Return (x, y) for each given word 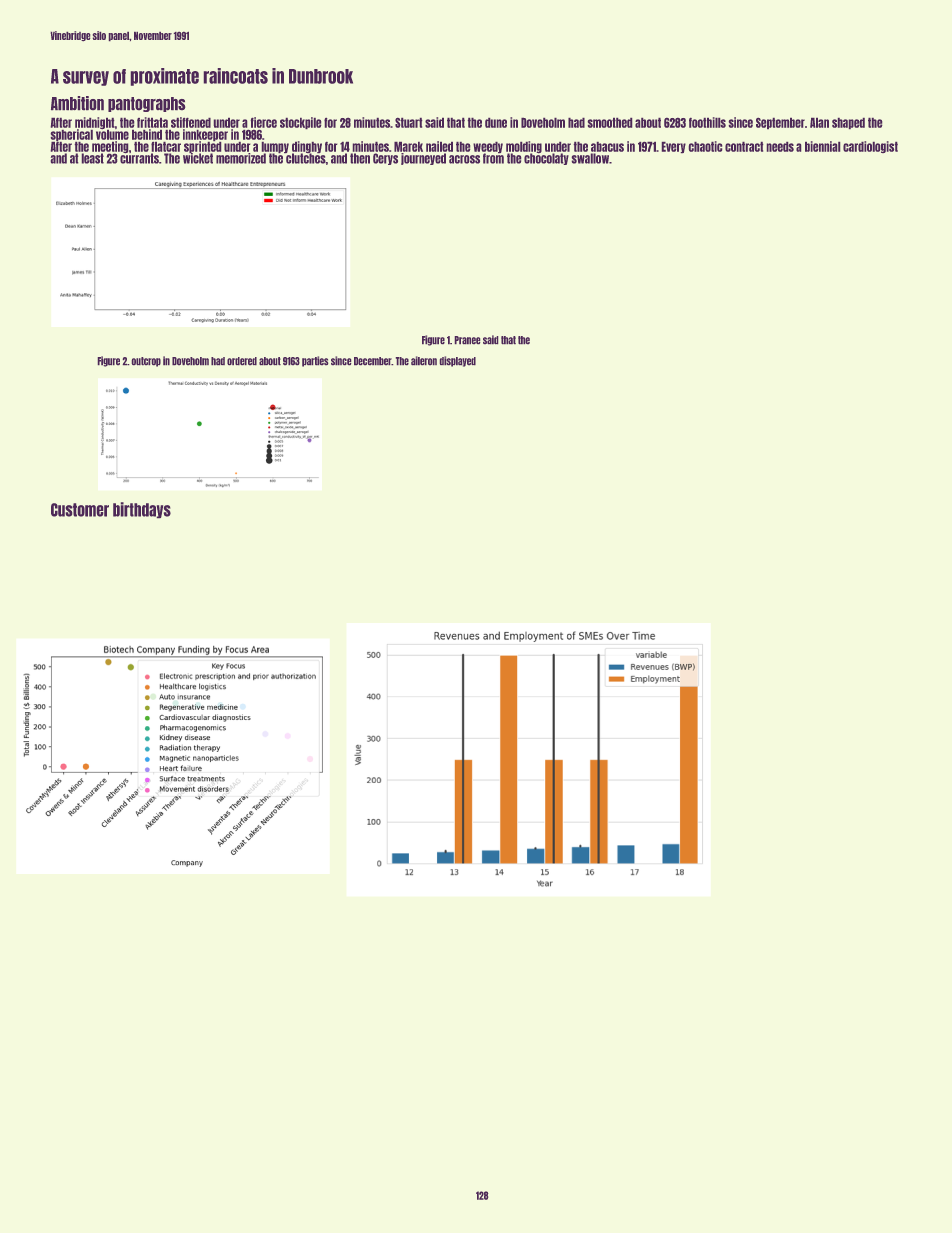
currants (139, 158)
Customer (80, 510)
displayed (458, 361)
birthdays (142, 510)
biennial (822, 146)
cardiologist (870, 147)
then (360, 158)
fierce (264, 122)
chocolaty (546, 159)
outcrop (146, 362)
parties (315, 361)
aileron (424, 360)
